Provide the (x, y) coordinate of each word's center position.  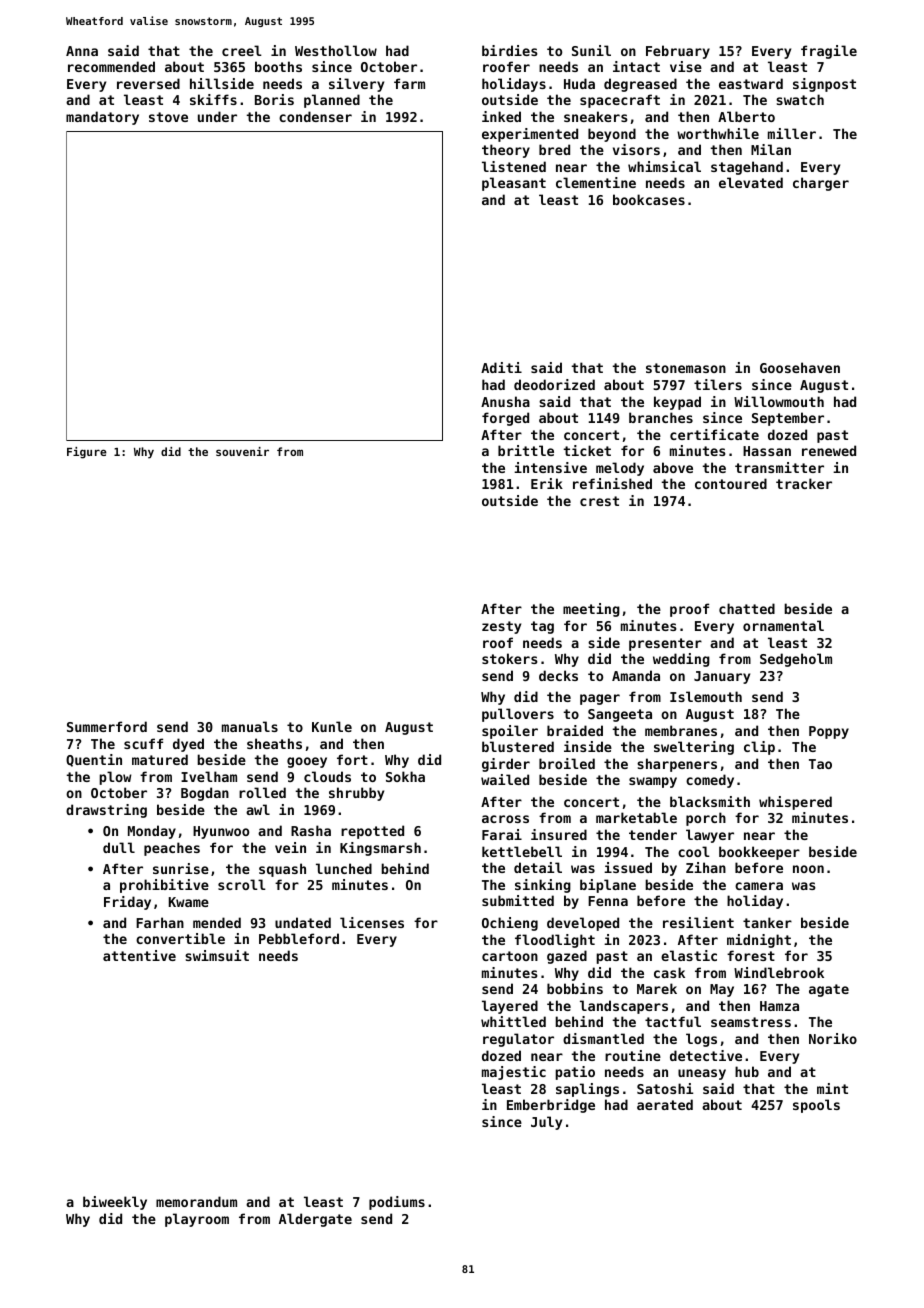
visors (636, 149)
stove (168, 117)
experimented (530, 135)
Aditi (501, 367)
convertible (180, 938)
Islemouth (706, 696)
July (546, 1123)
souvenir (242, 451)
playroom (197, 1220)
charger (821, 184)
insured (559, 834)
